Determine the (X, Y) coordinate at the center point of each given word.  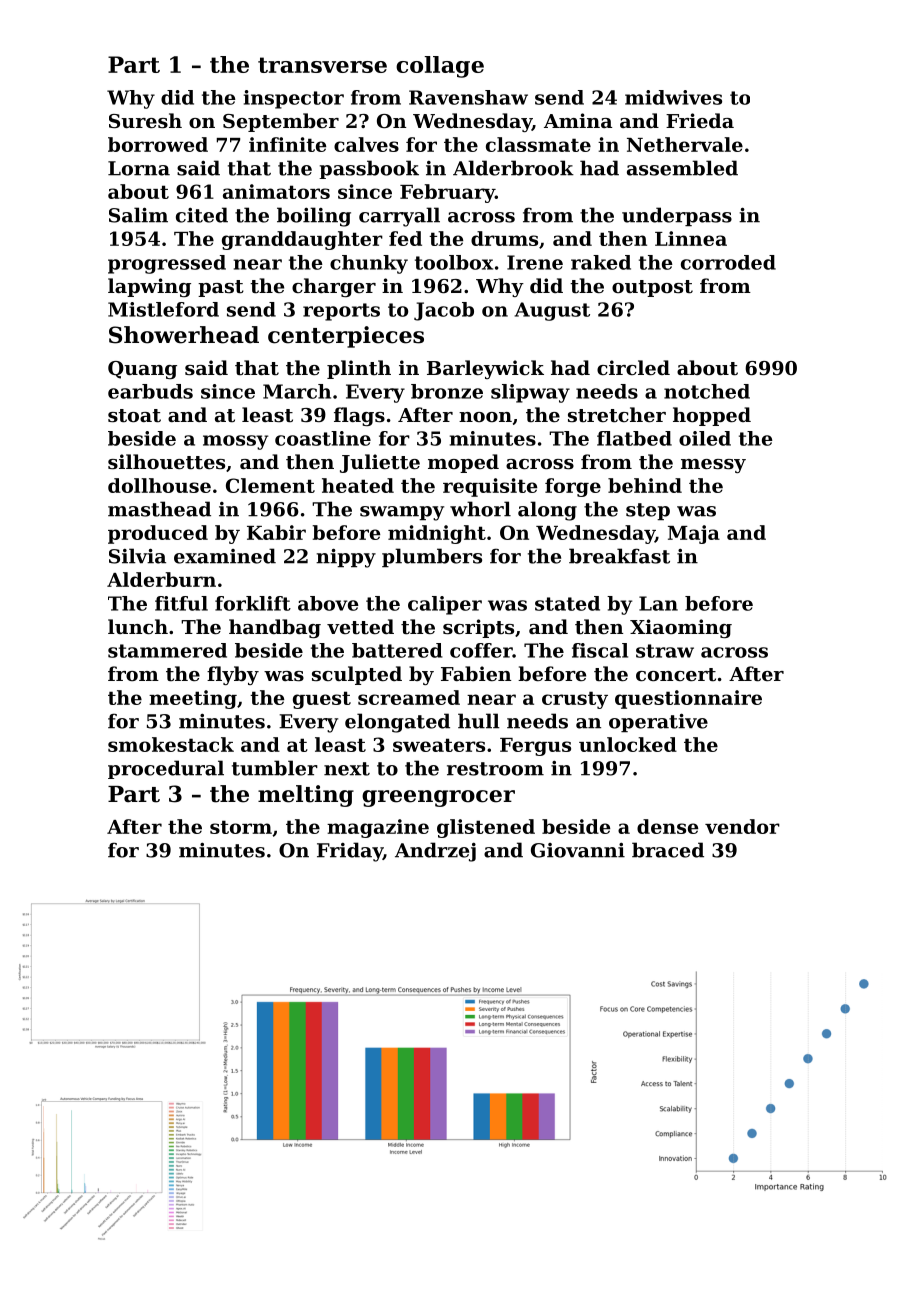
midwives (673, 97)
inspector (294, 99)
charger (334, 287)
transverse (322, 65)
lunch (138, 626)
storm (241, 827)
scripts (478, 628)
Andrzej (435, 852)
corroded (728, 262)
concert (676, 674)
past (221, 288)
